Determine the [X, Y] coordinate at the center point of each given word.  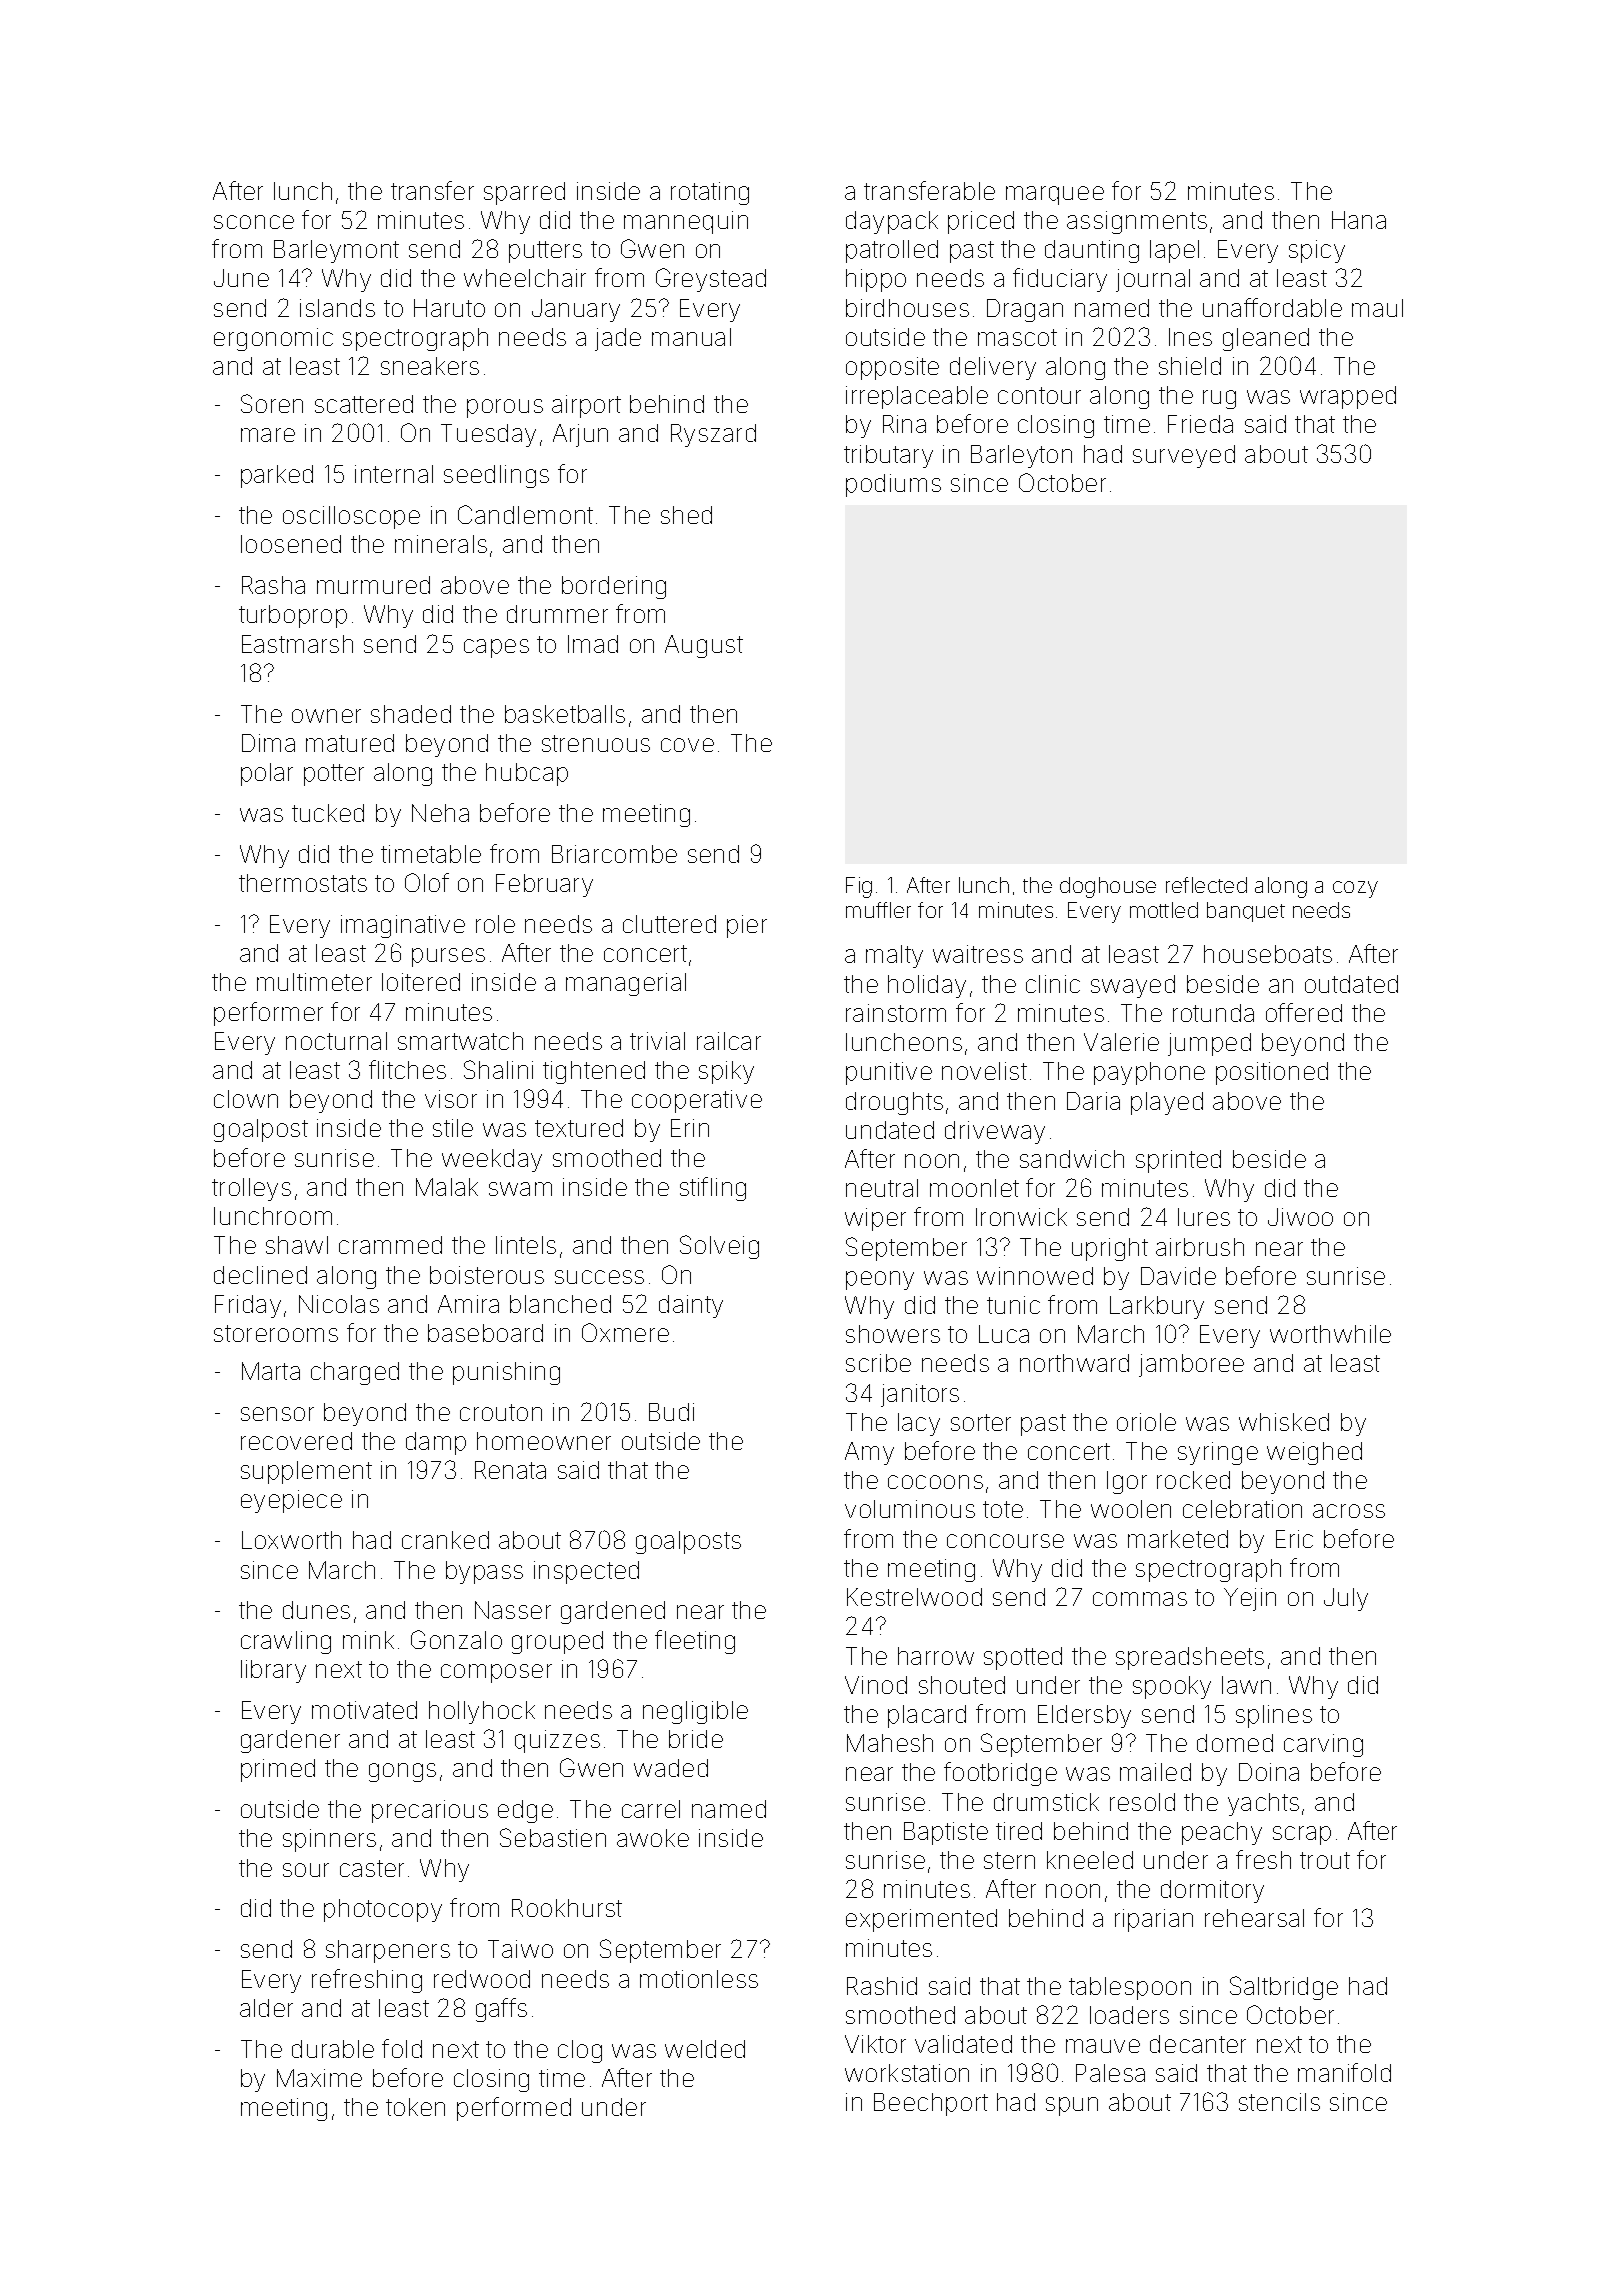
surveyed [1184, 456]
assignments [1137, 222]
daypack [892, 222]
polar [267, 774]
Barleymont [336, 251]
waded [671, 1768]
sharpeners [388, 1951]
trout [1325, 1860]
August [704, 646]
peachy [1222, 1833]
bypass [484, 1572]
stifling [713, 1189]
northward [1074, 1363]
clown [246, 1099]
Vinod [876, 1685]
